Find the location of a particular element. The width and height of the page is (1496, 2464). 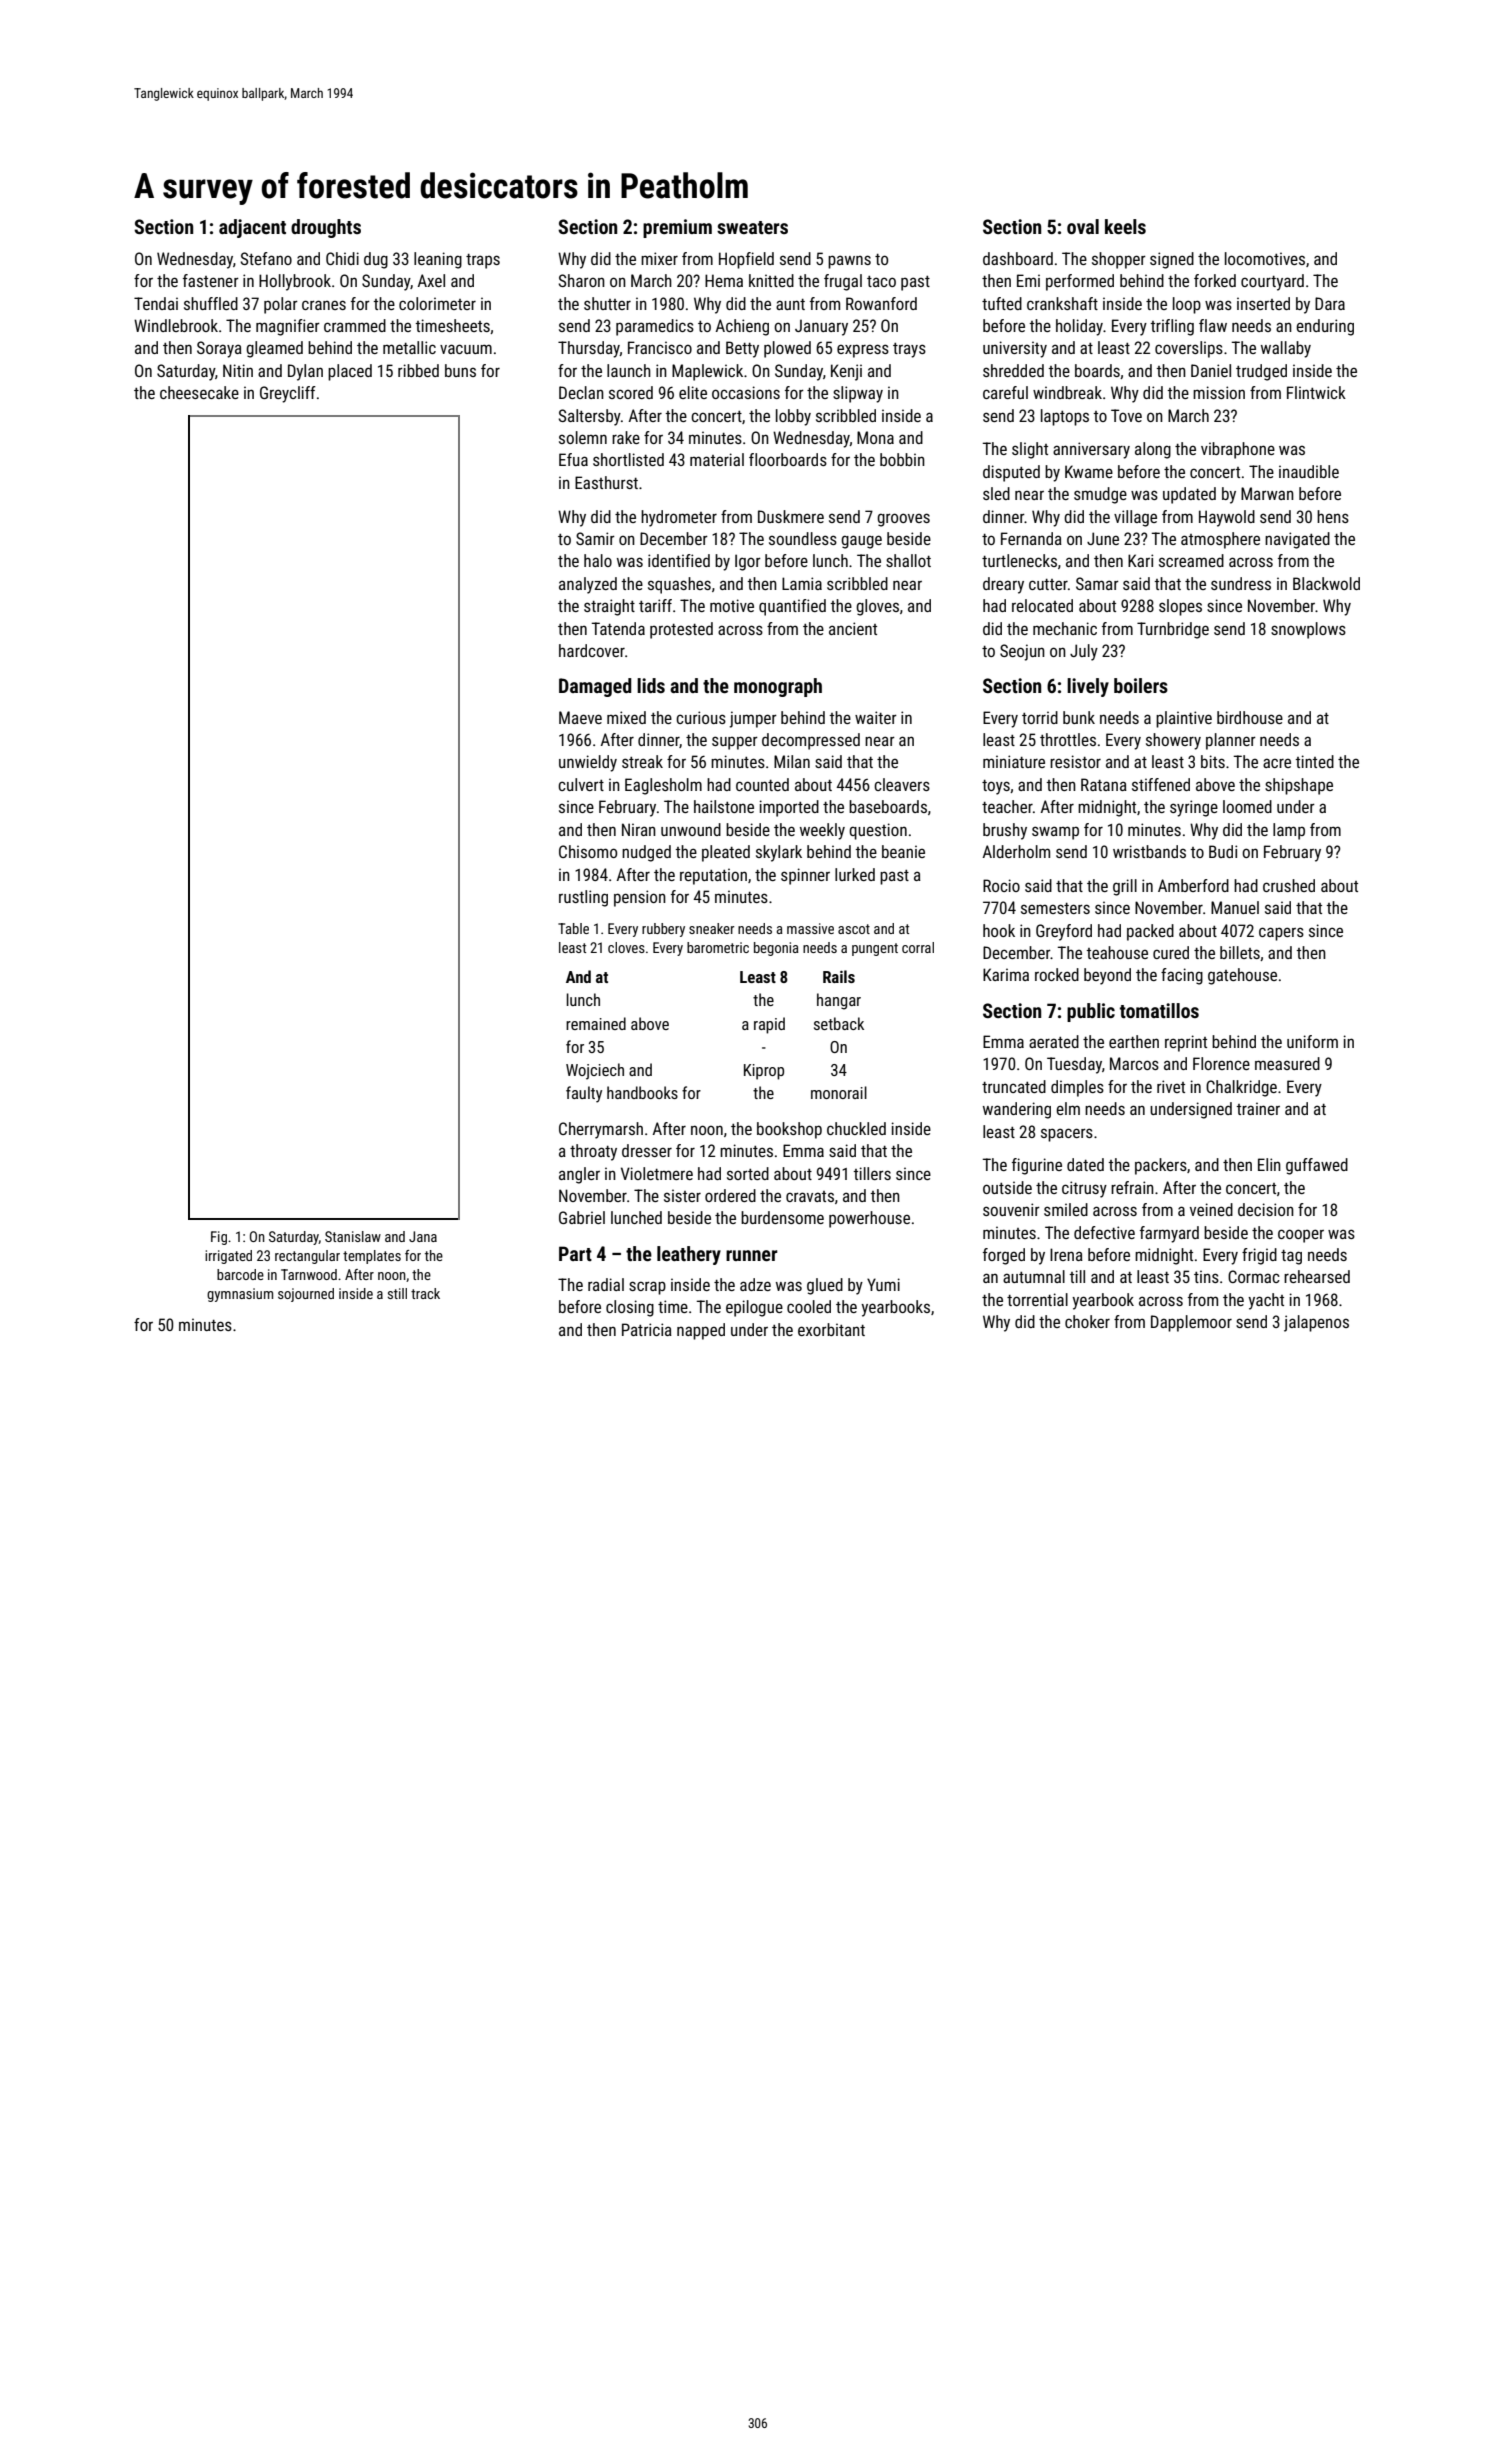

keels is located at coordinates (1125, 226).
